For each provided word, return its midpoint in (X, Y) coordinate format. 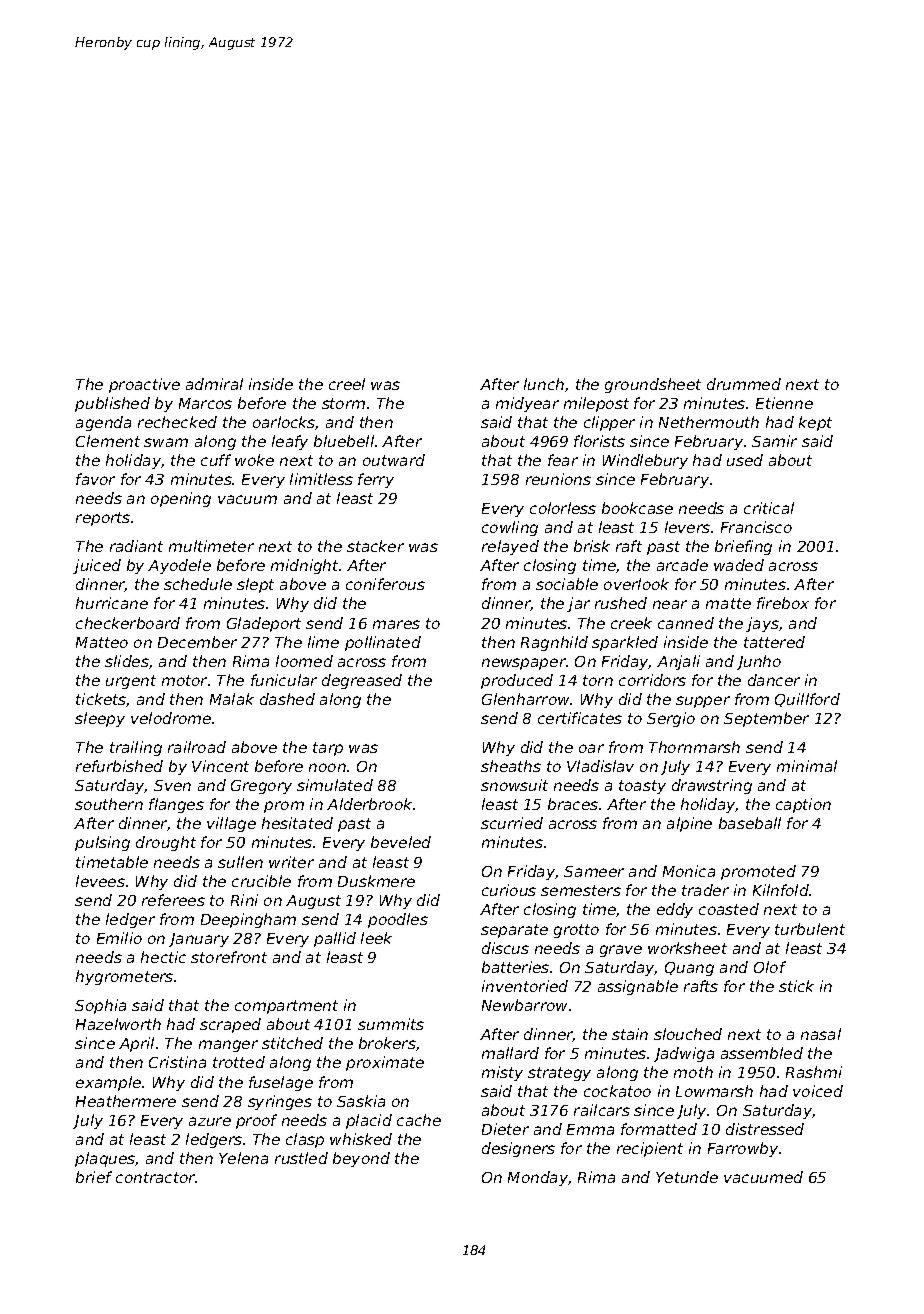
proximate (385, 1063)
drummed (744, 384)
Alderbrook (369, 804)
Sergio (671, 719)
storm (343, 403)
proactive (144, 385)
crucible (261, 881)
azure (210, 1121)
